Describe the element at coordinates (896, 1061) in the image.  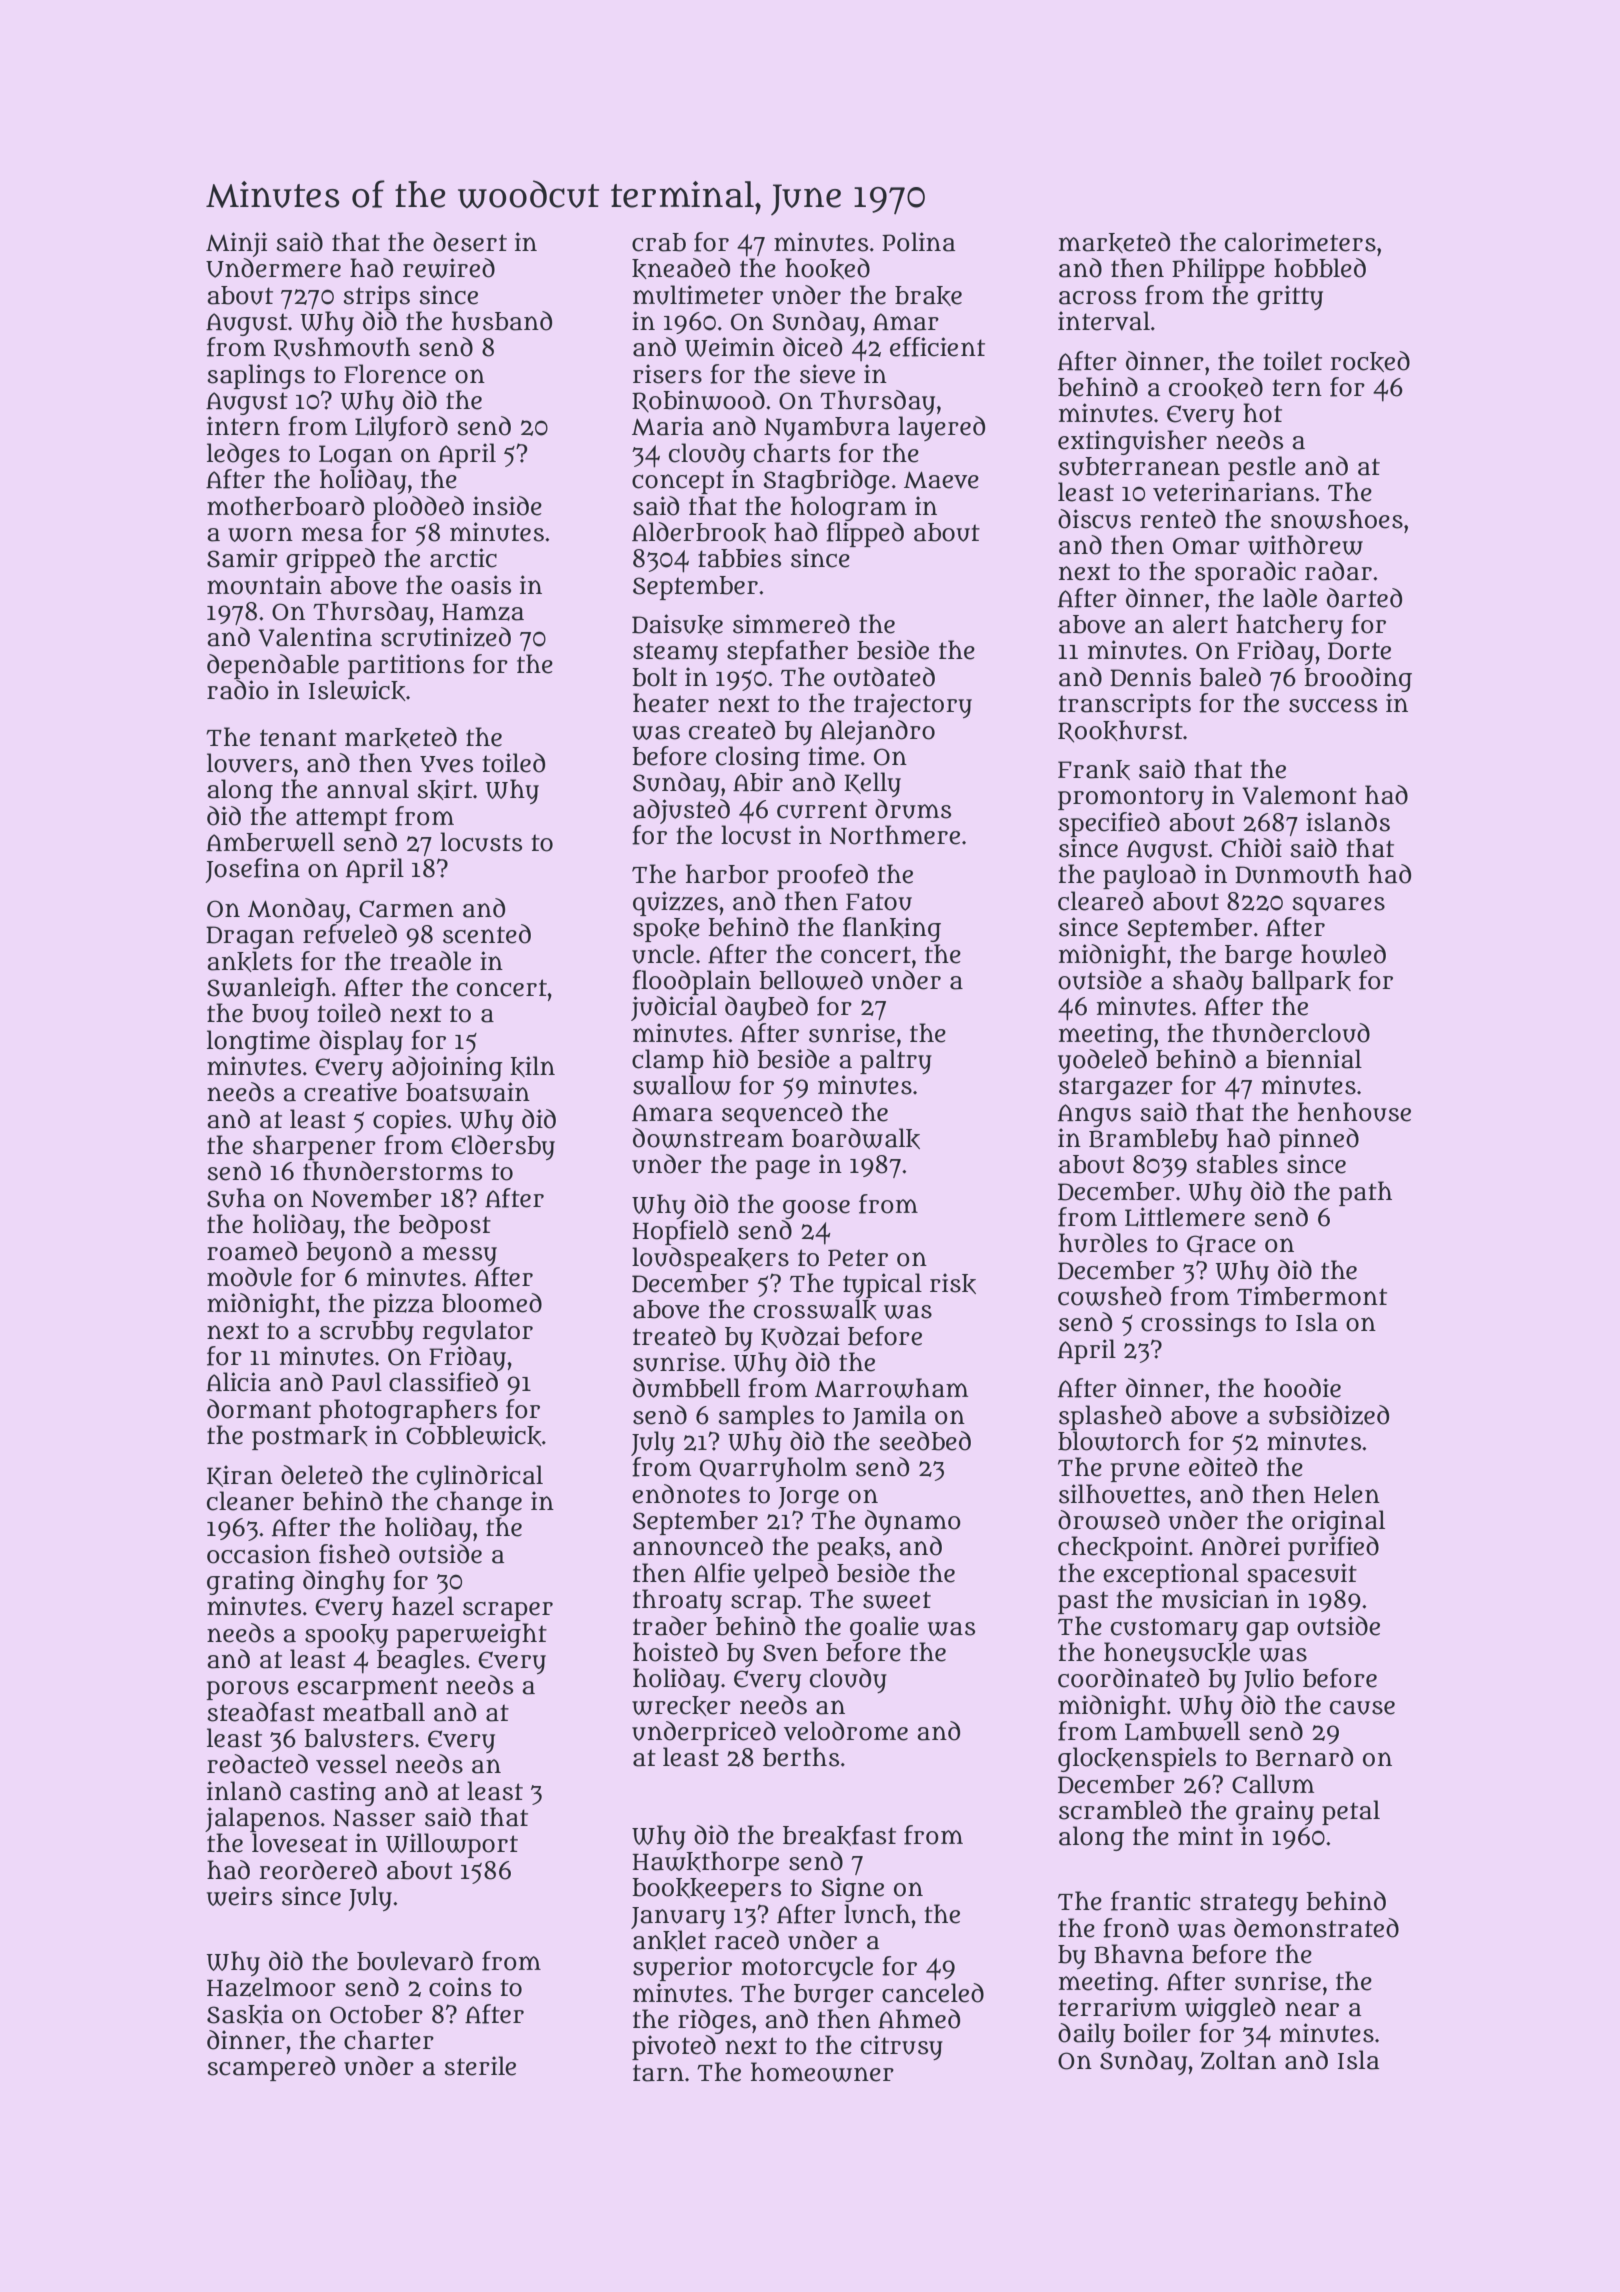
I see `paltry` at that location.
